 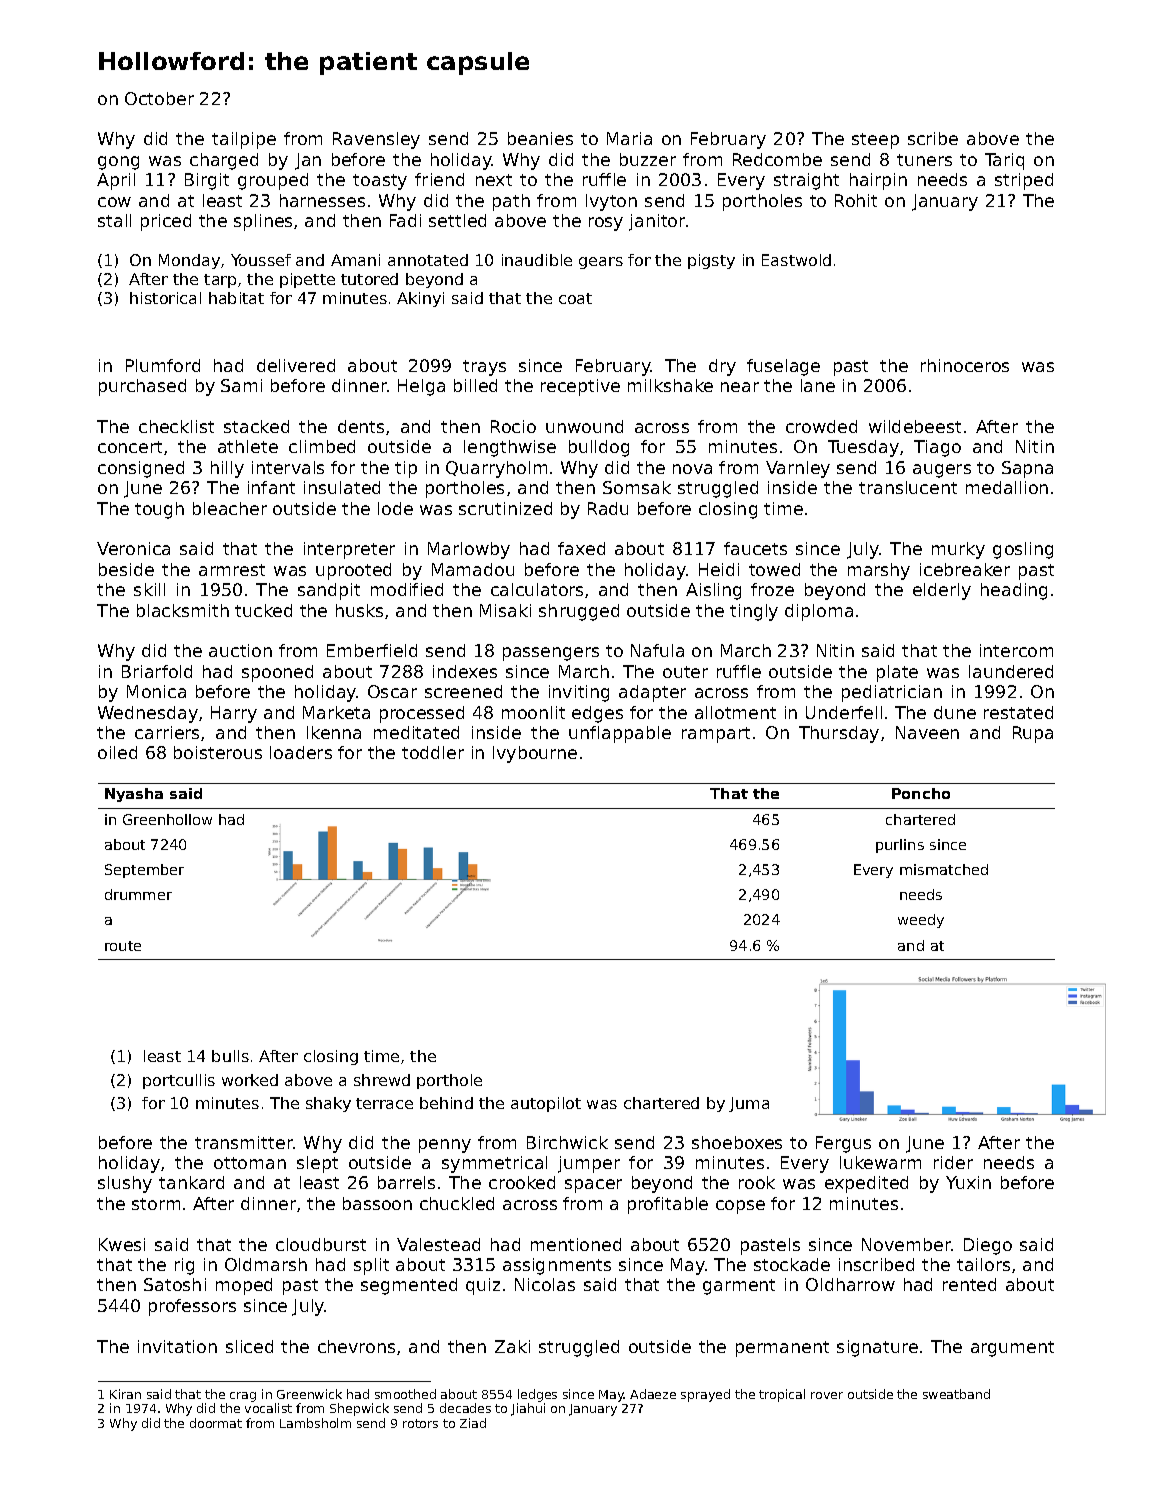 I want to click on Kiran, so click(x=125, y=1394).
